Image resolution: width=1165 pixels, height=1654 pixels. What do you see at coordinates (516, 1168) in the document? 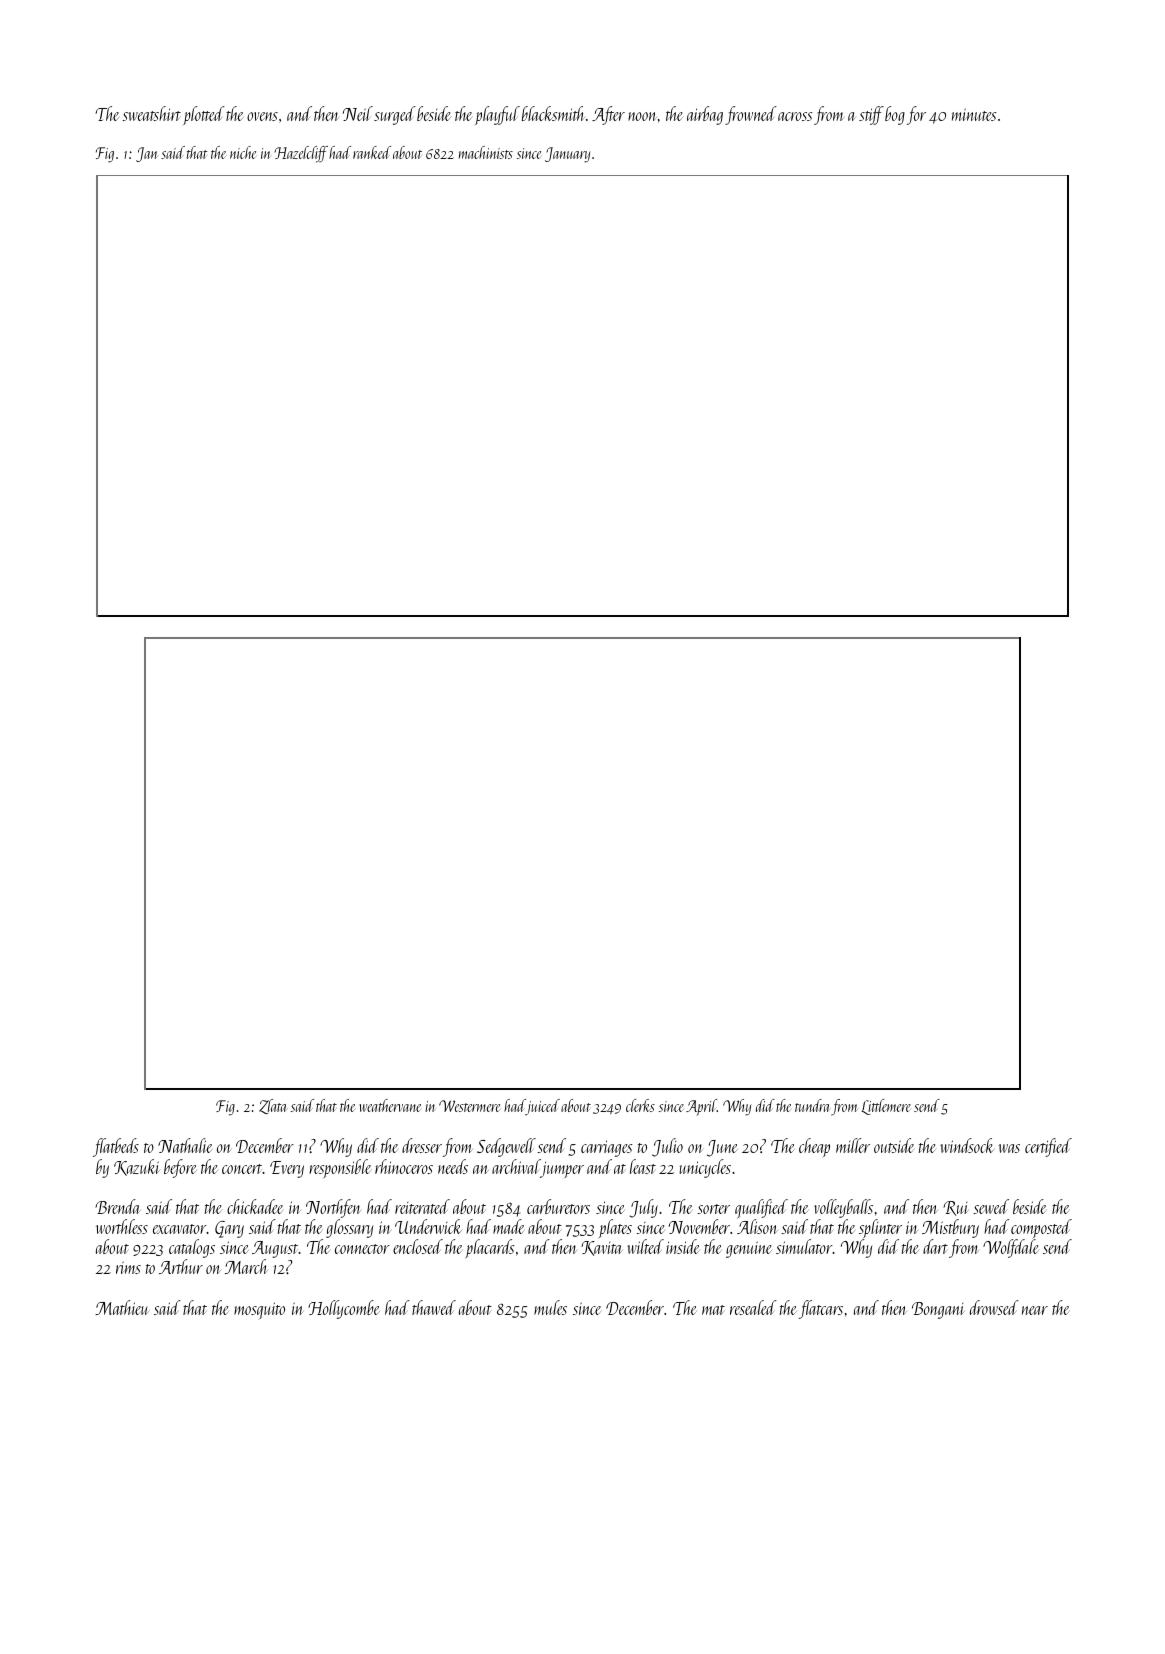
I see `archival` at bounding box center [516, 1168].
